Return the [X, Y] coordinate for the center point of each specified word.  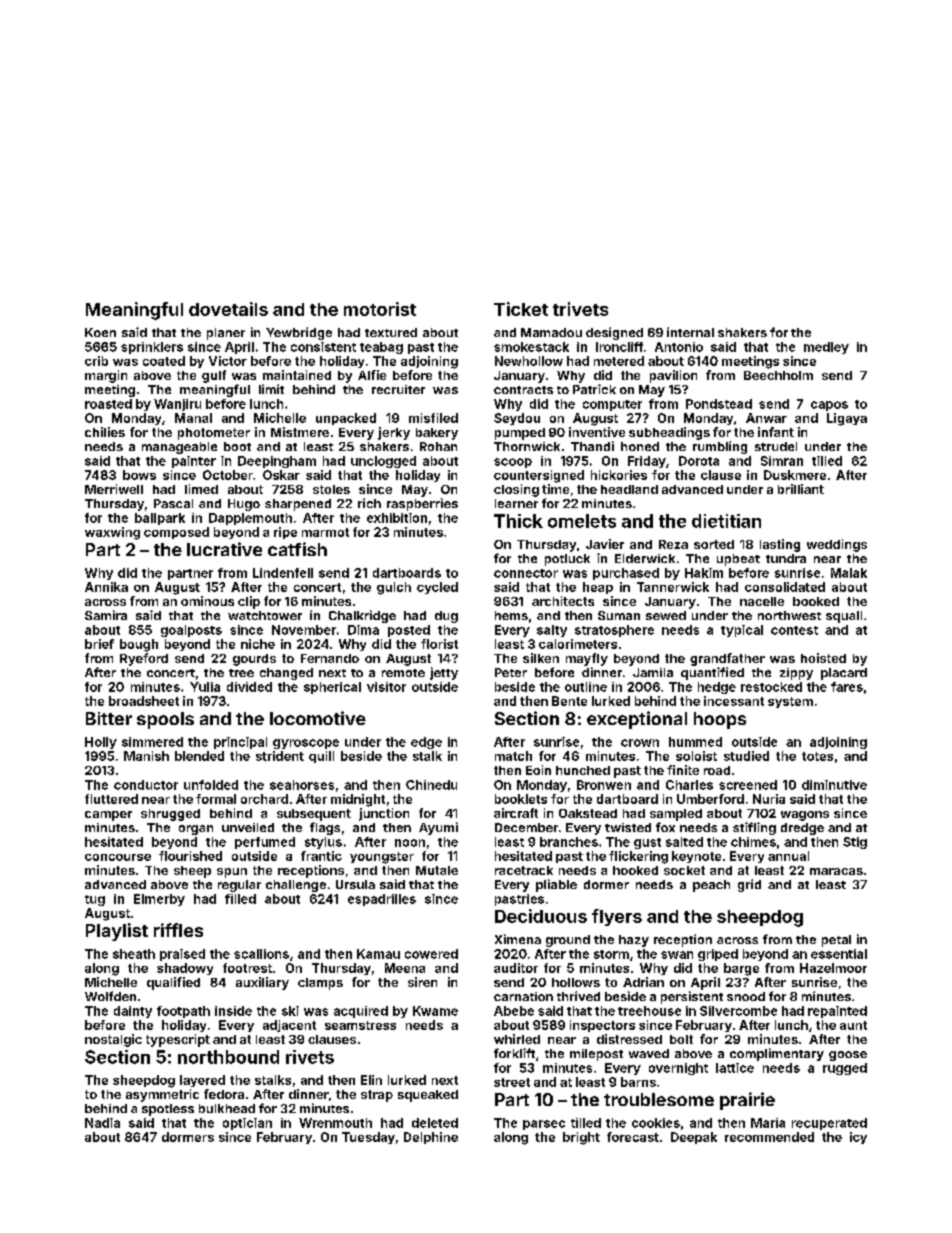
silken [541, 658]
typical [742, 631]
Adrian [643, 982]
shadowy [185, 969]
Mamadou [551, 332]
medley [826, 348]
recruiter [398, 389]
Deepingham [277, 462]
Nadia [102, 1123]
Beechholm [778, 375]
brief [99, 644]
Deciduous [541, 916]
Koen [100, 332]
